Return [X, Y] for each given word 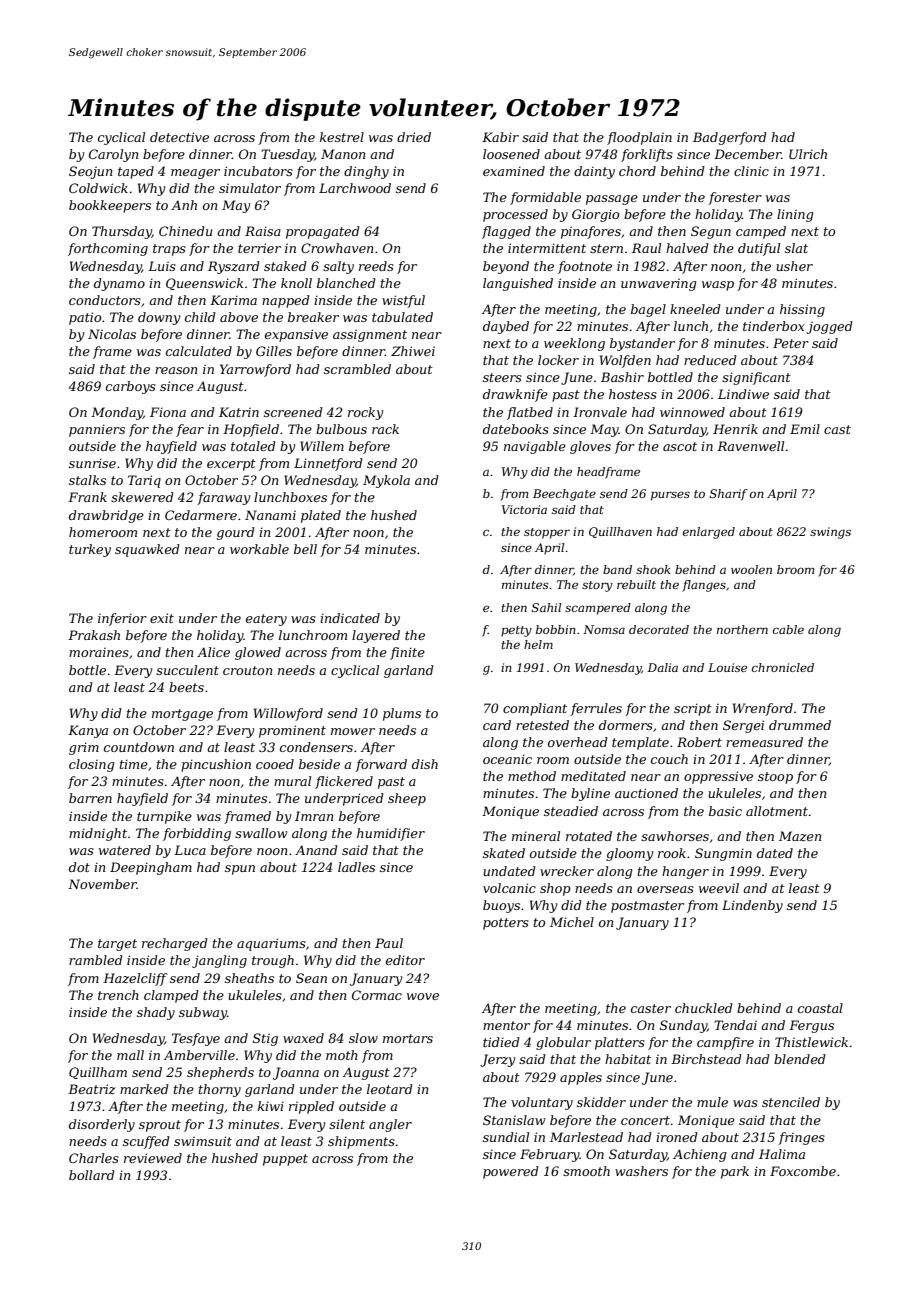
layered [376, 636]
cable [788, 629]
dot [79, 867]
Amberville [199, 1055]
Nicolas [112, 334]
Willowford [288, 714]
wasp [718, 286]
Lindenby [752, 906]
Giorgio [595, 215]
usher [794, 266]
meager [195, 174]
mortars [408, 1038]
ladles [356, 867]
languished [518, 284]
